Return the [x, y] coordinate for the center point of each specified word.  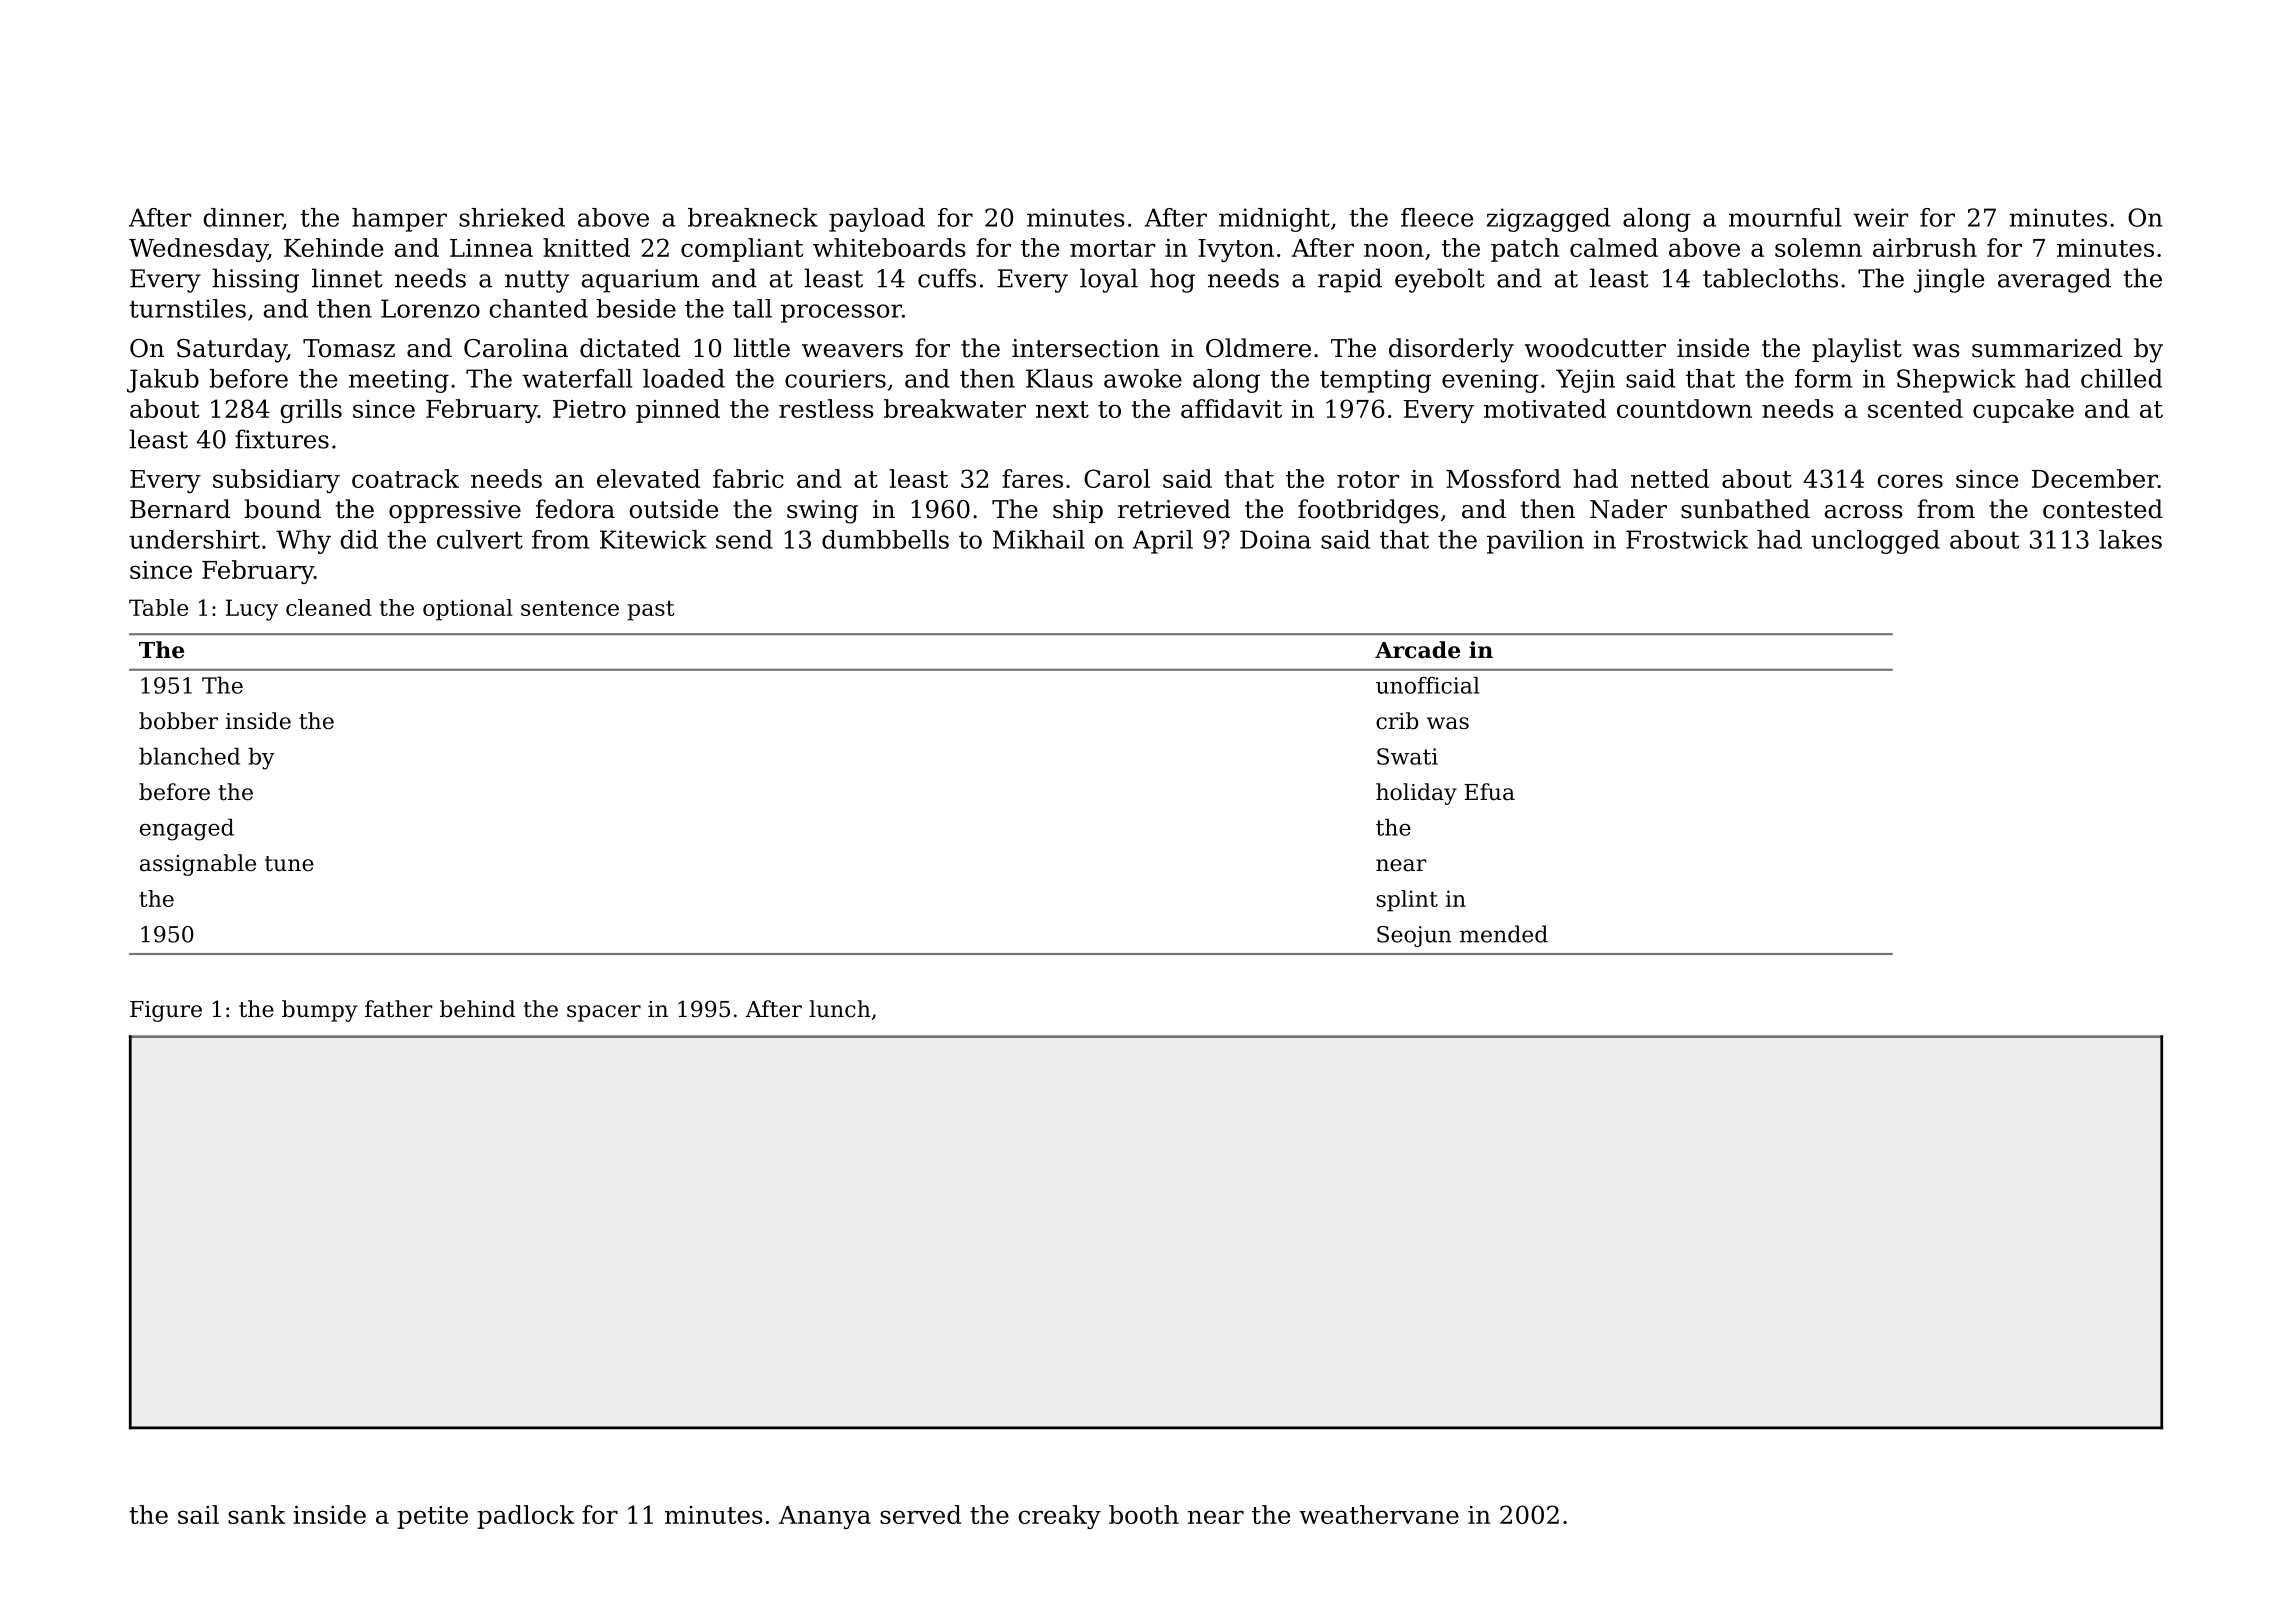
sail [198, 1514]
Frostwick [1687, 539]
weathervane [1379, 1514]
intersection [1086, 348]
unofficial [1428, 685]
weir [1880, 217]
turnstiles [187, 308]
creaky [1059, 1517]
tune [289, 864]
